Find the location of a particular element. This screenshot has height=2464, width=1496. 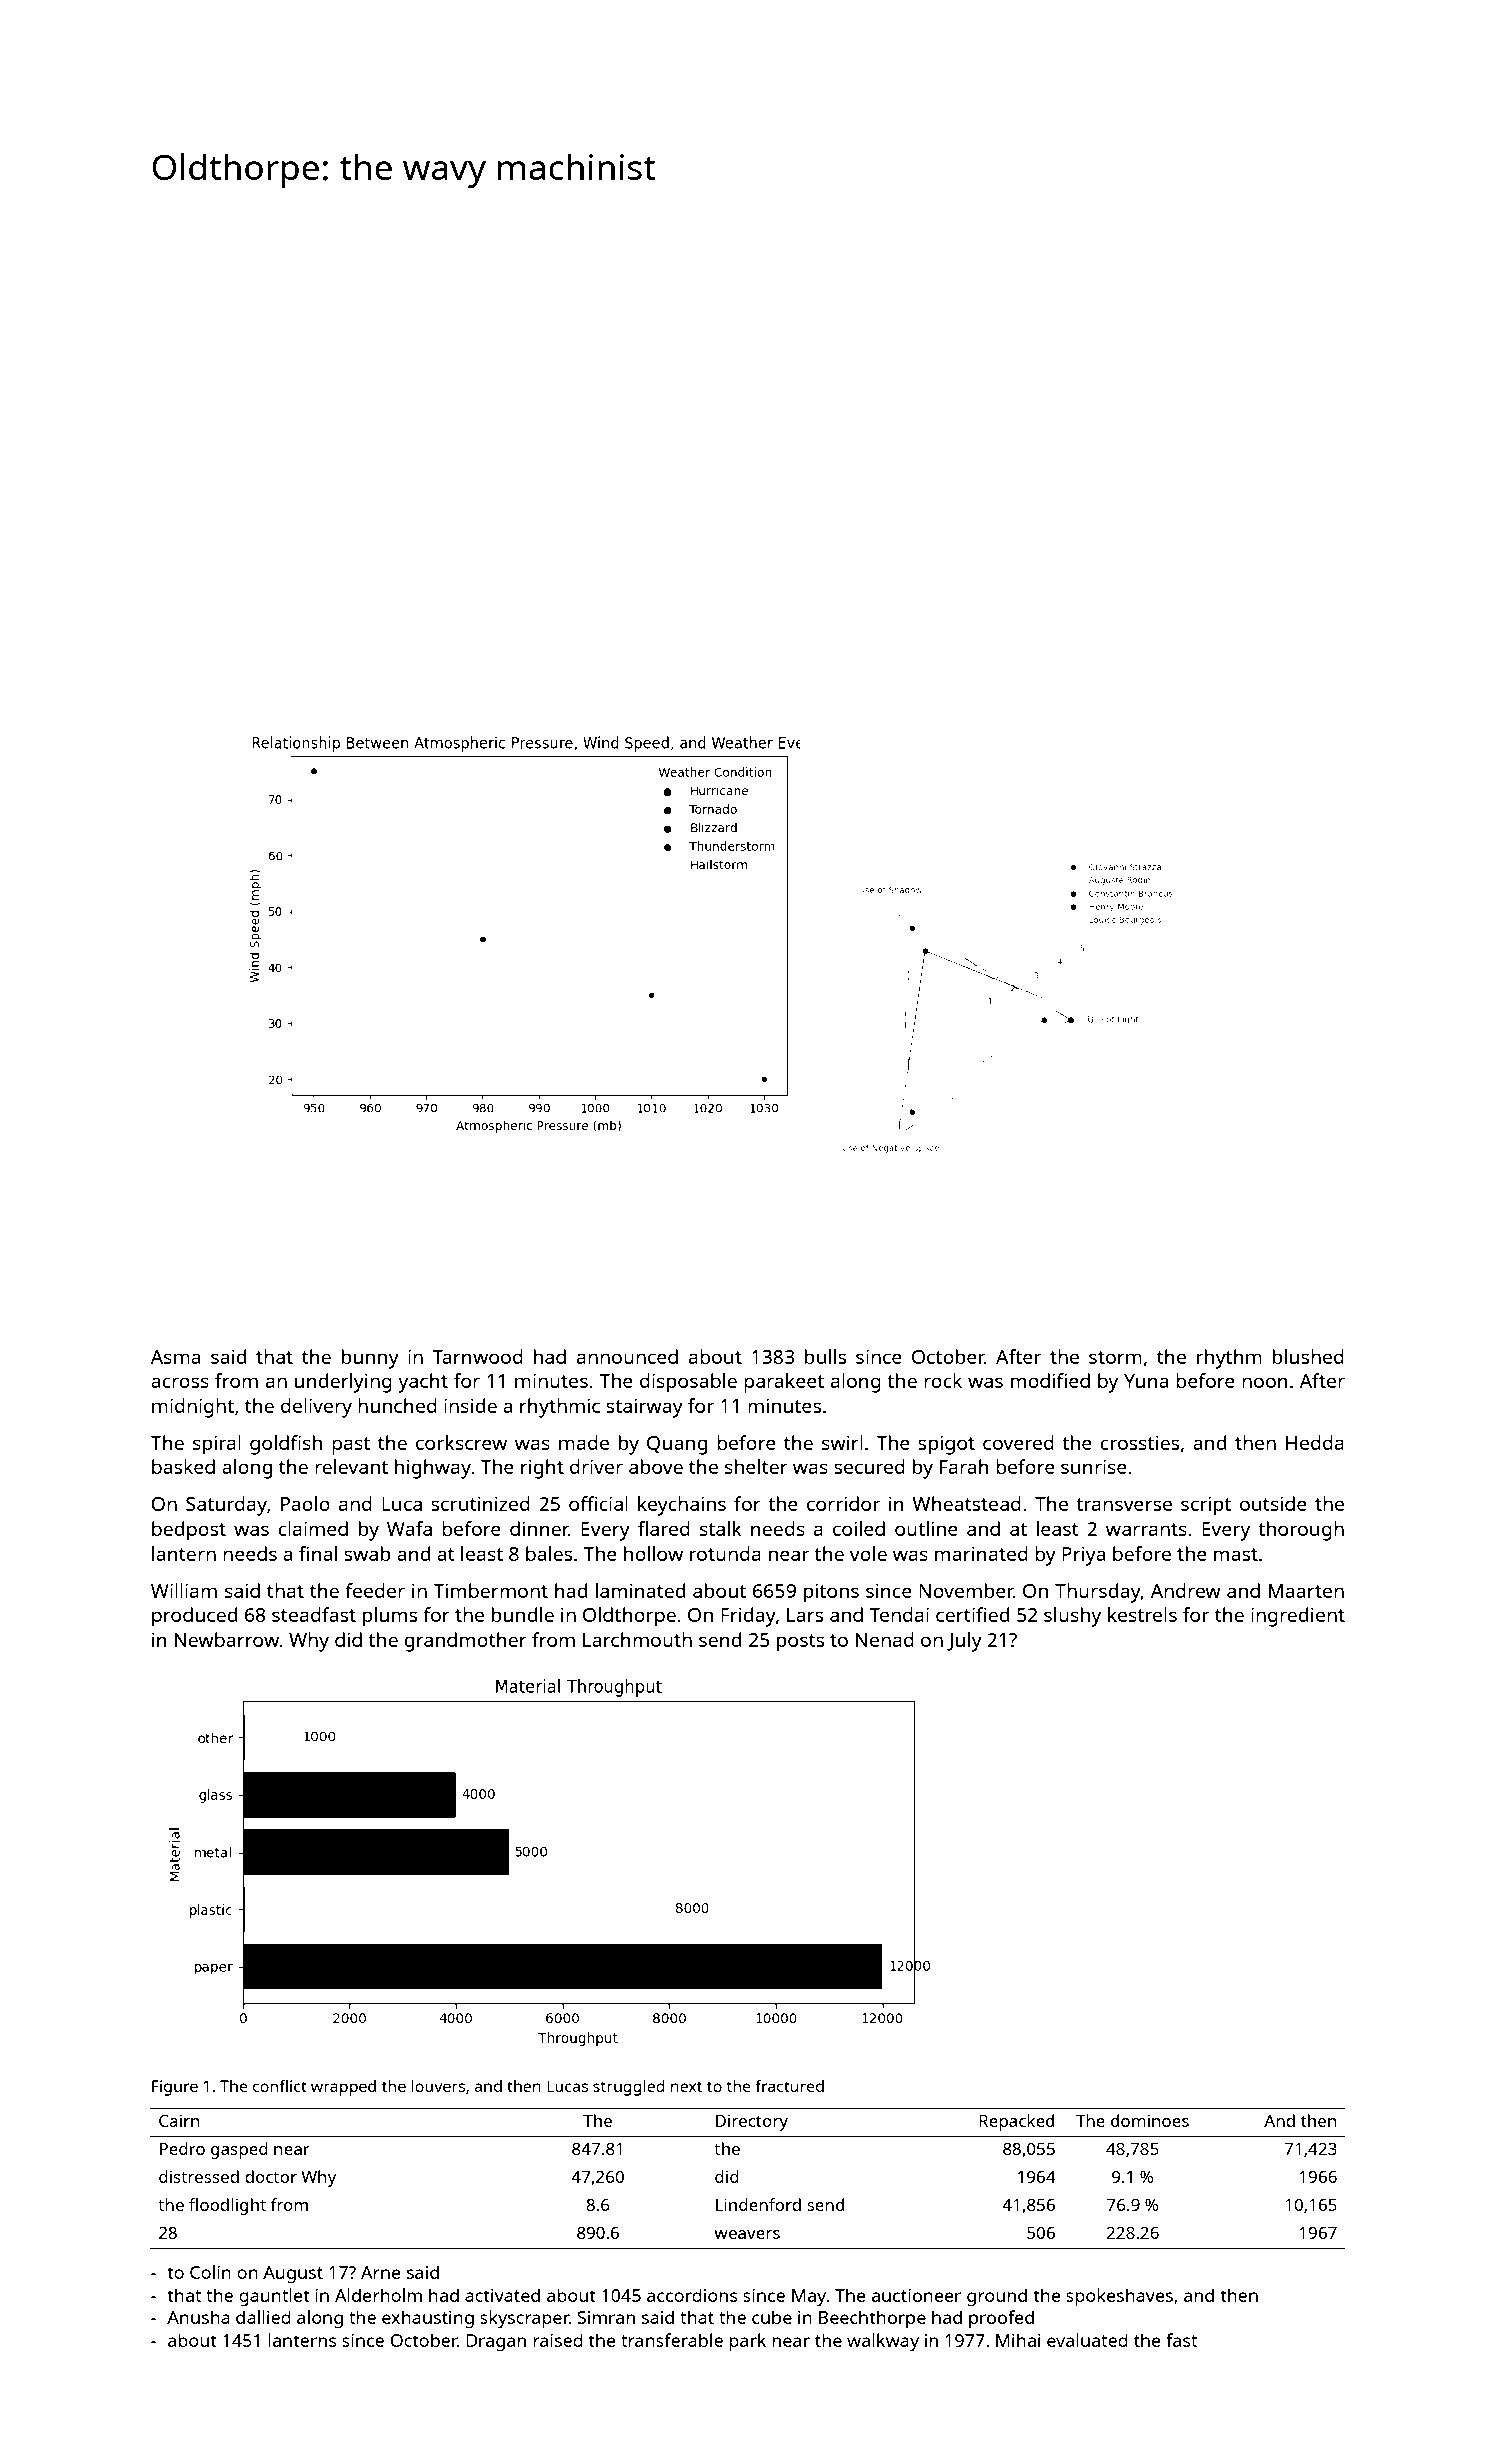

basked is located at coordinates (183, 1466).
